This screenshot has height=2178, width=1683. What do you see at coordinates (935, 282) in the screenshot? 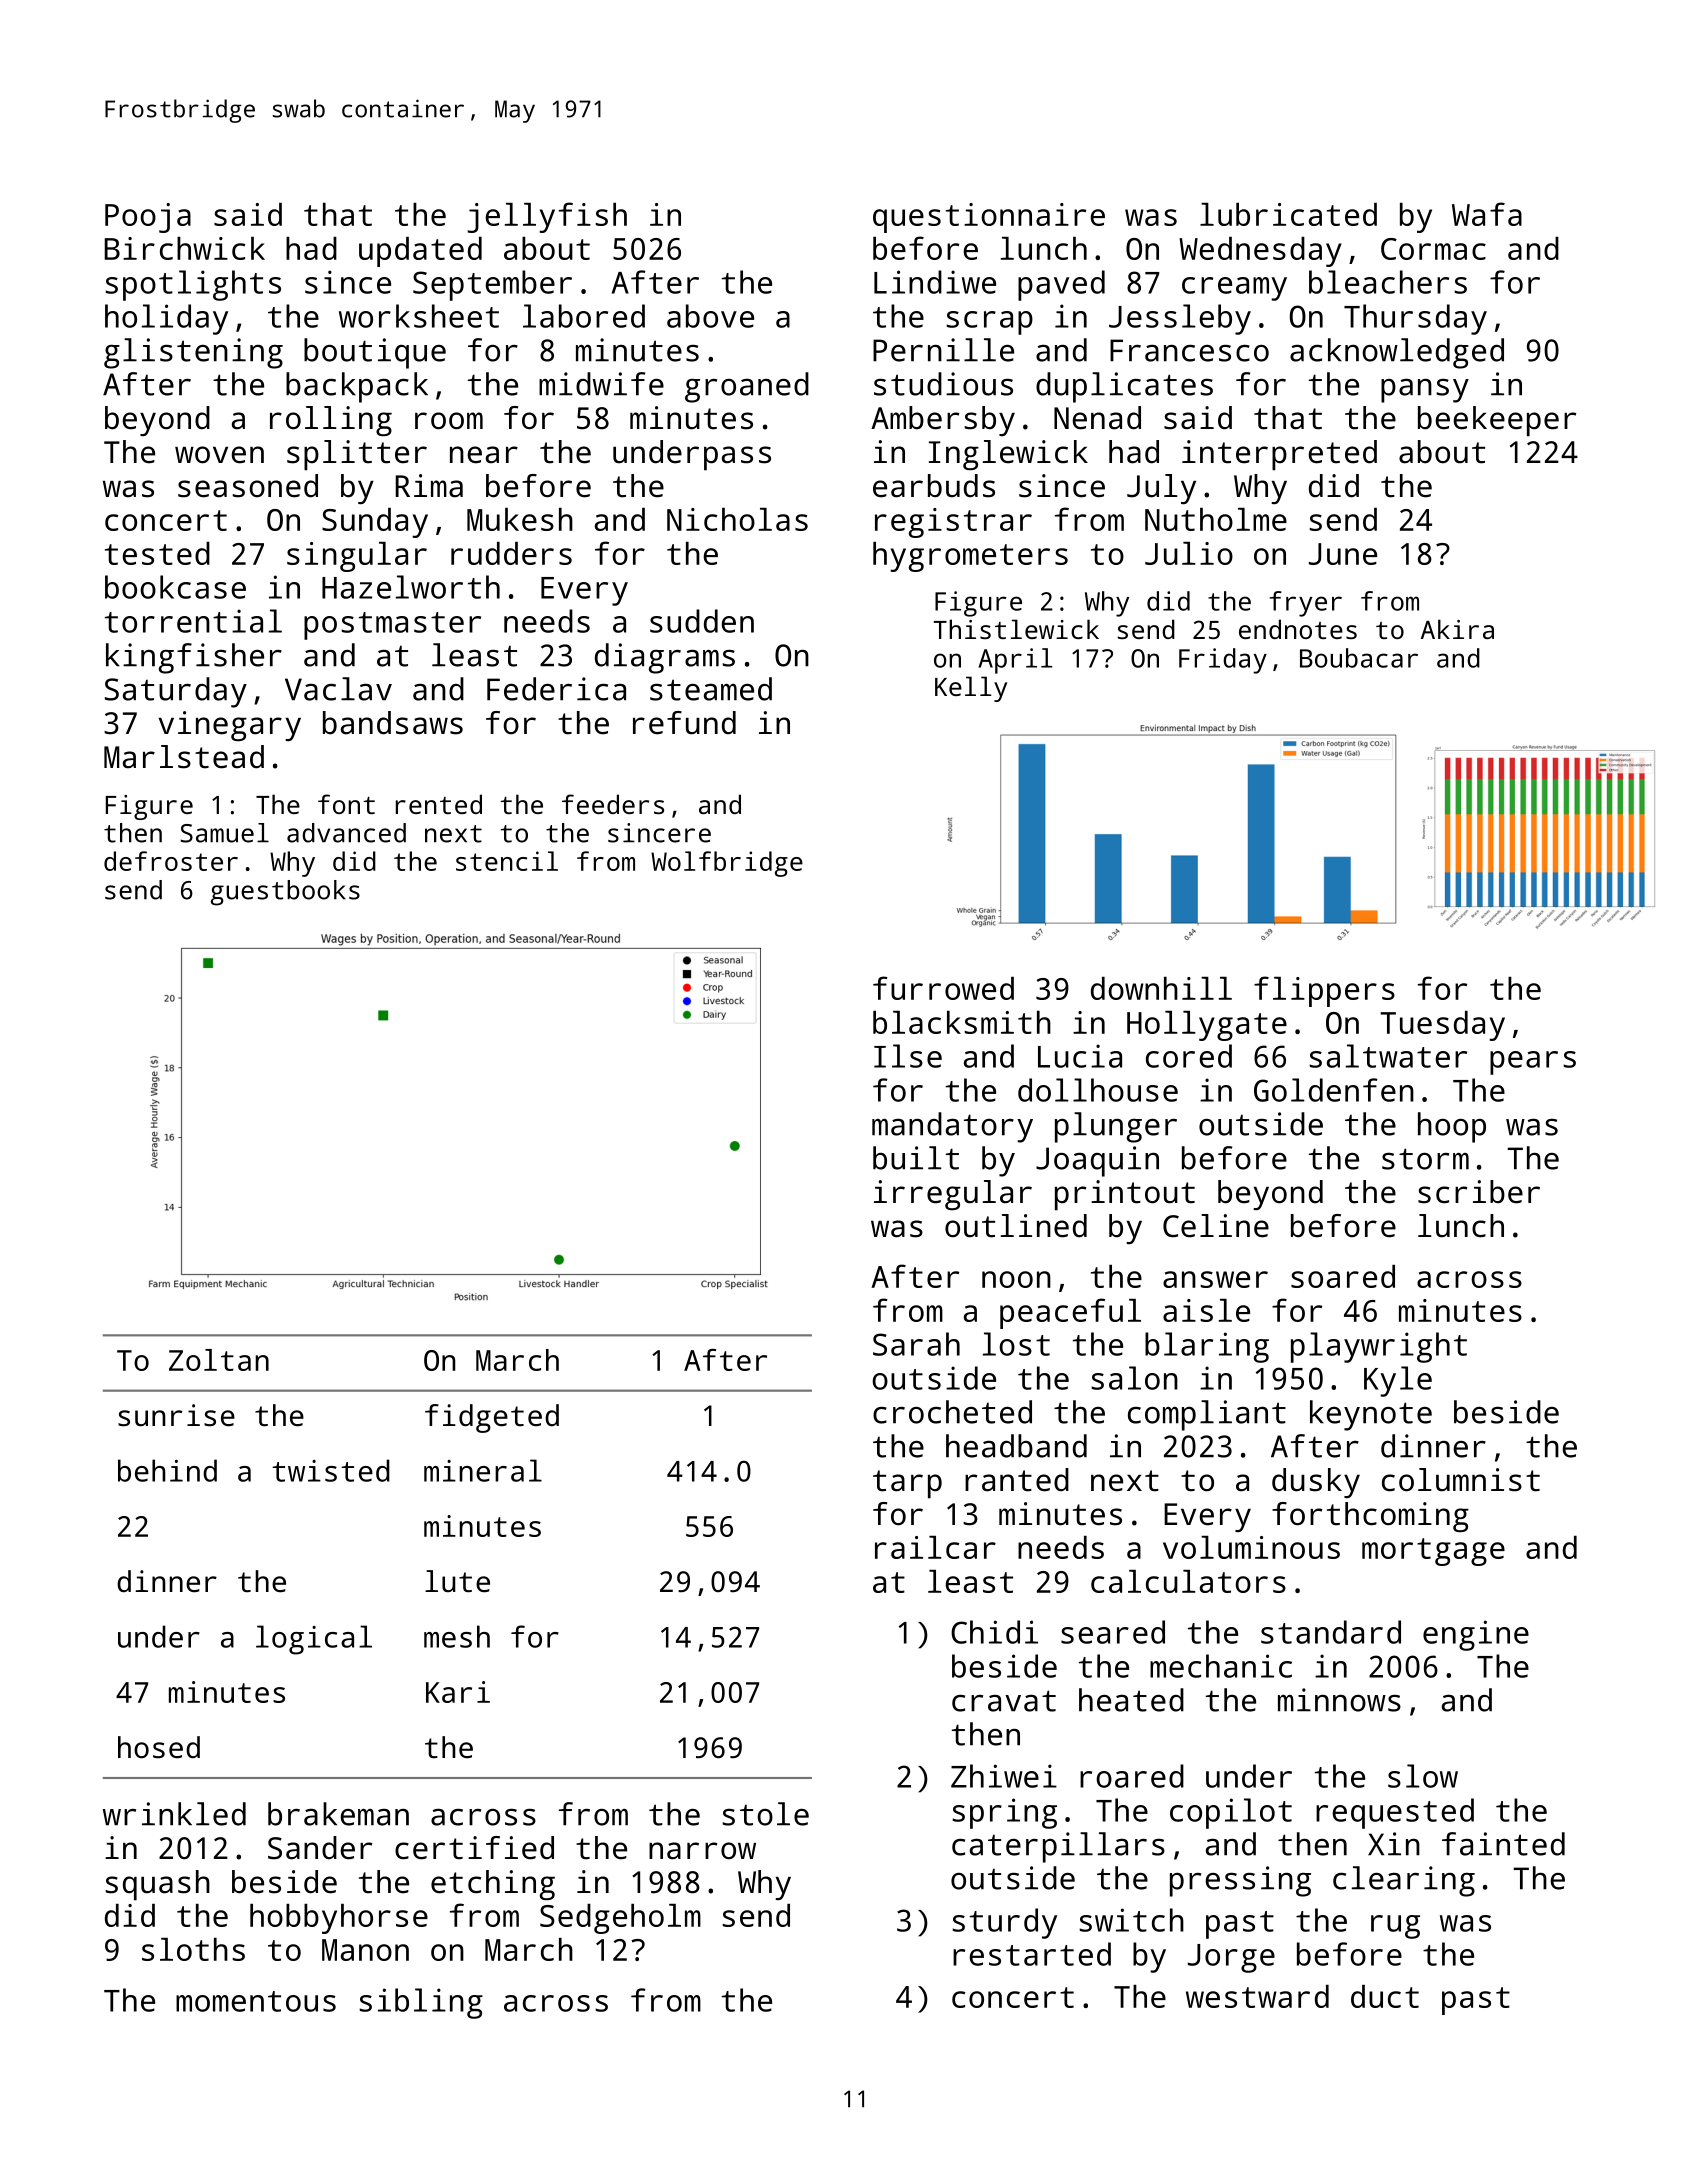
I see `Lindiwe` at bounding box center [935, 282].
